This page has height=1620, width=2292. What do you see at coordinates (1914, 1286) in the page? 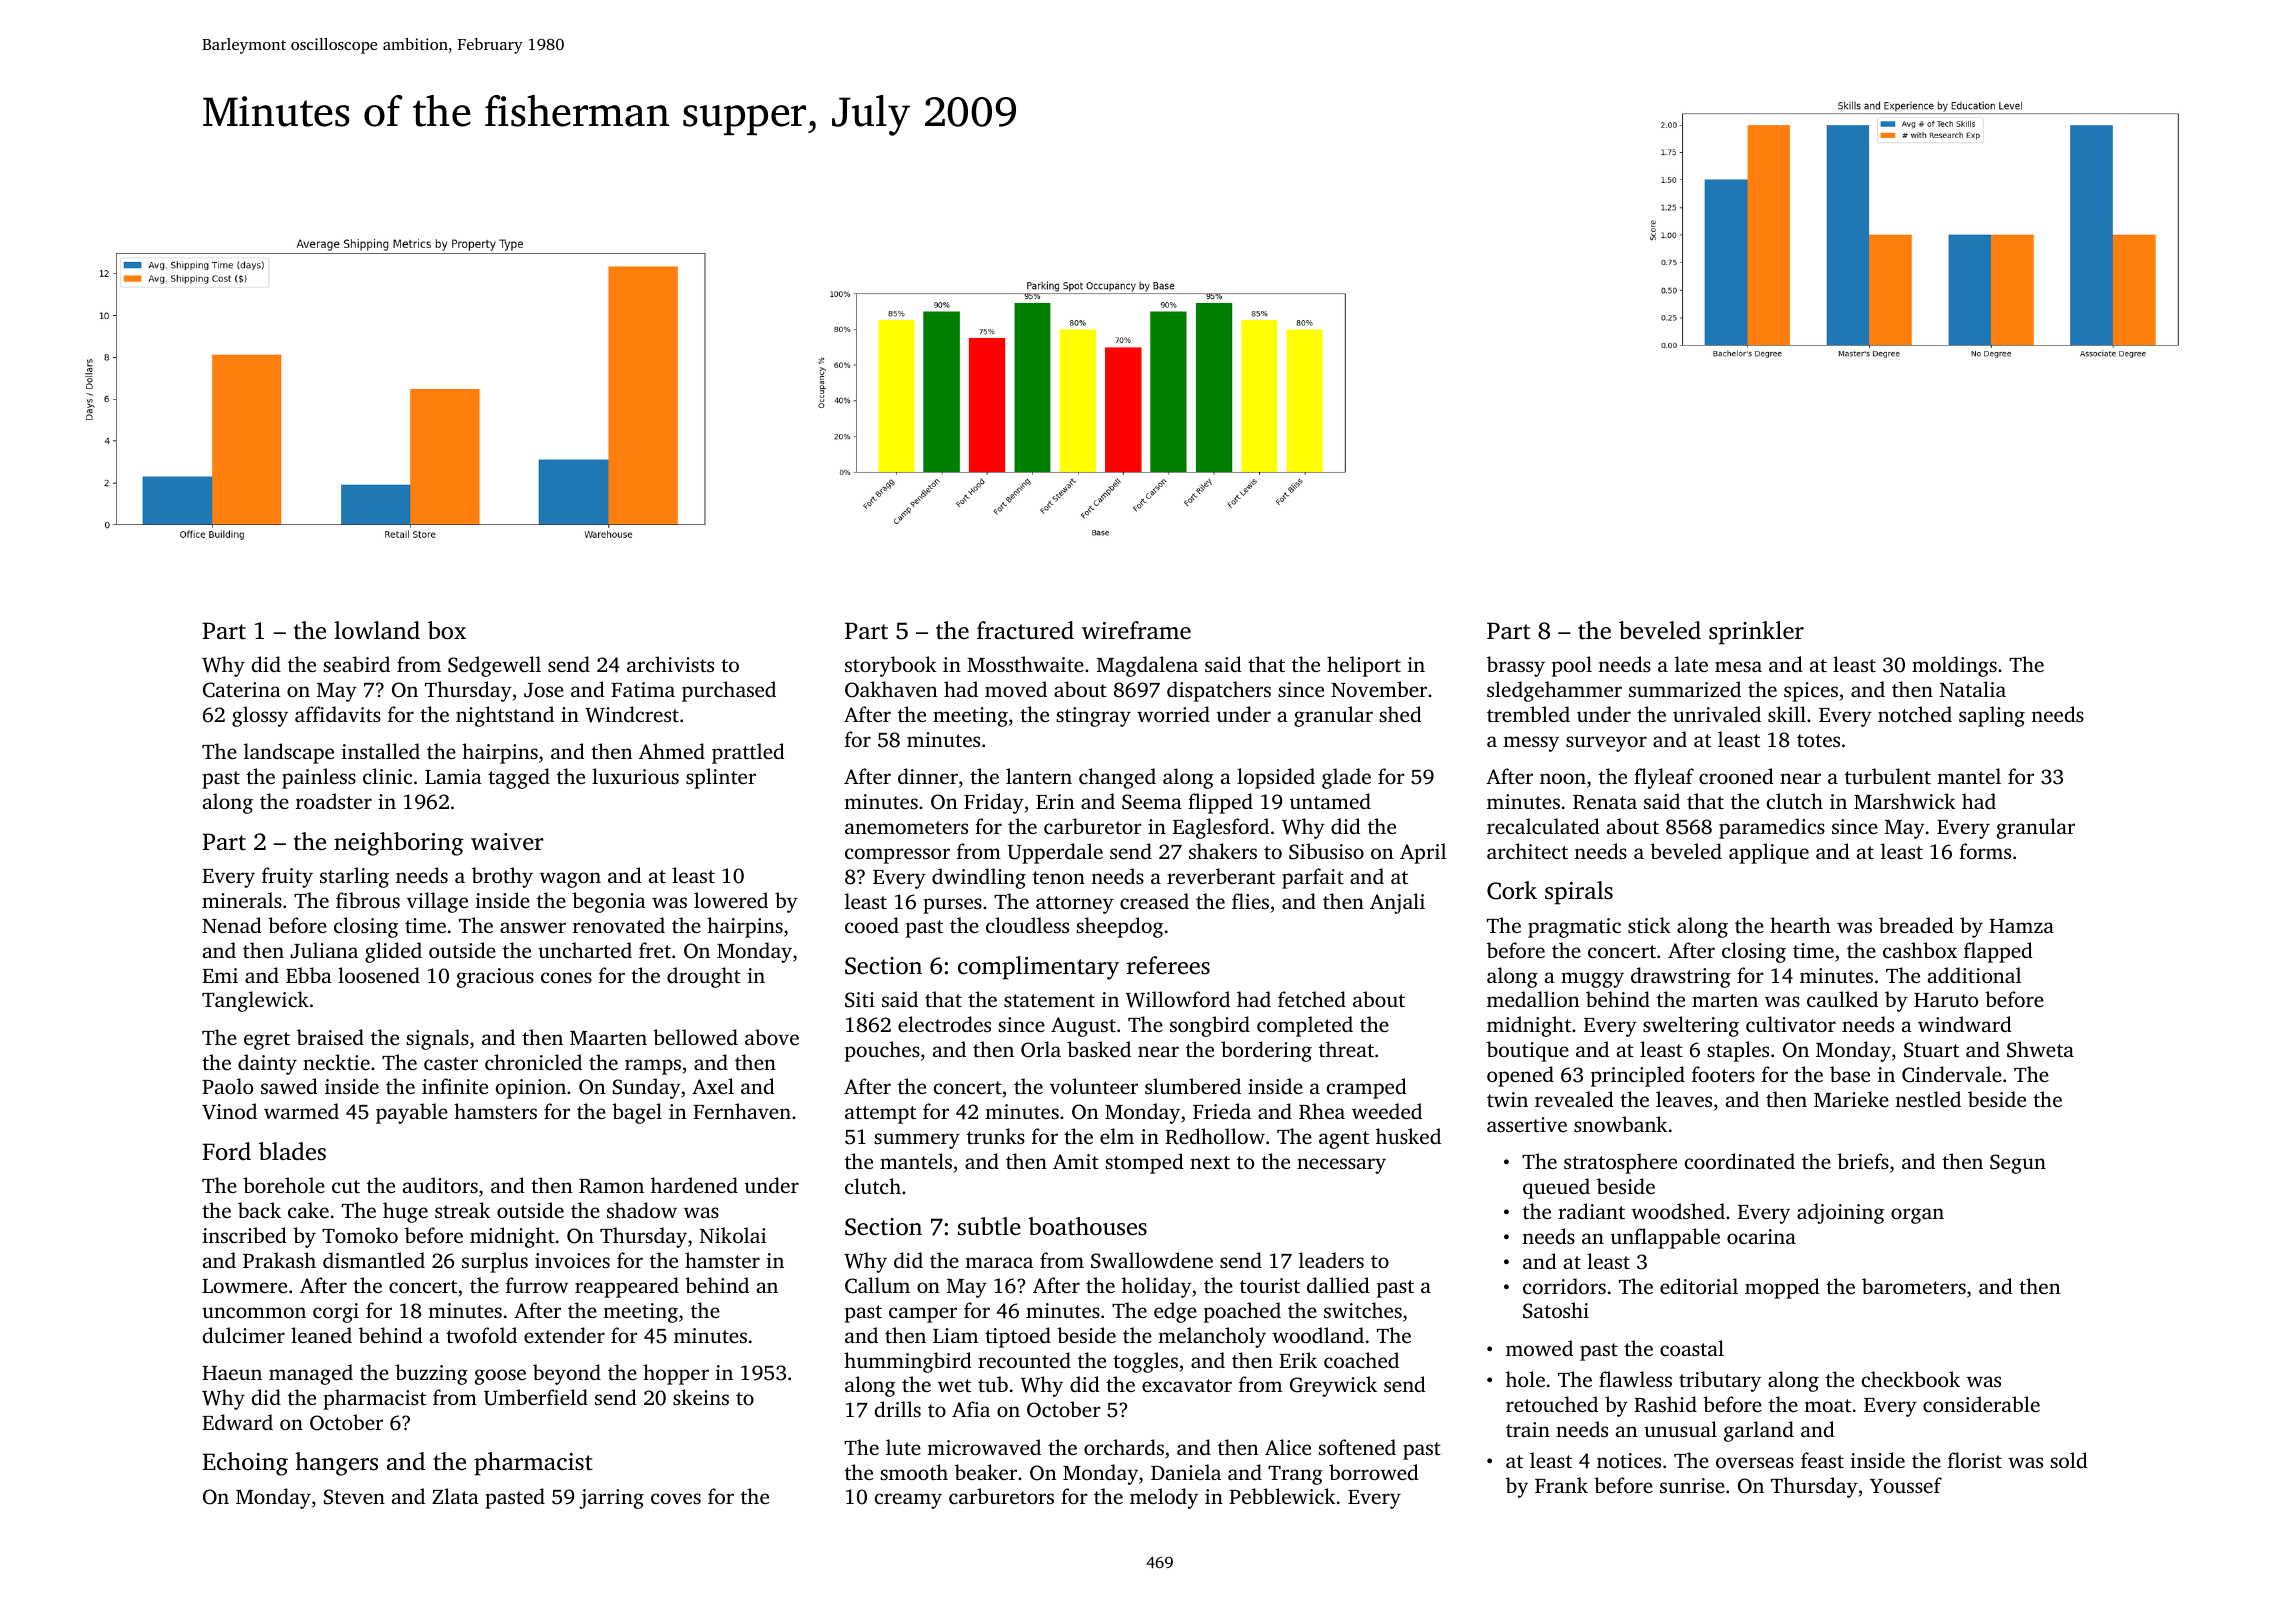
I see `barometers` at bounding box center [1914, 1286].
